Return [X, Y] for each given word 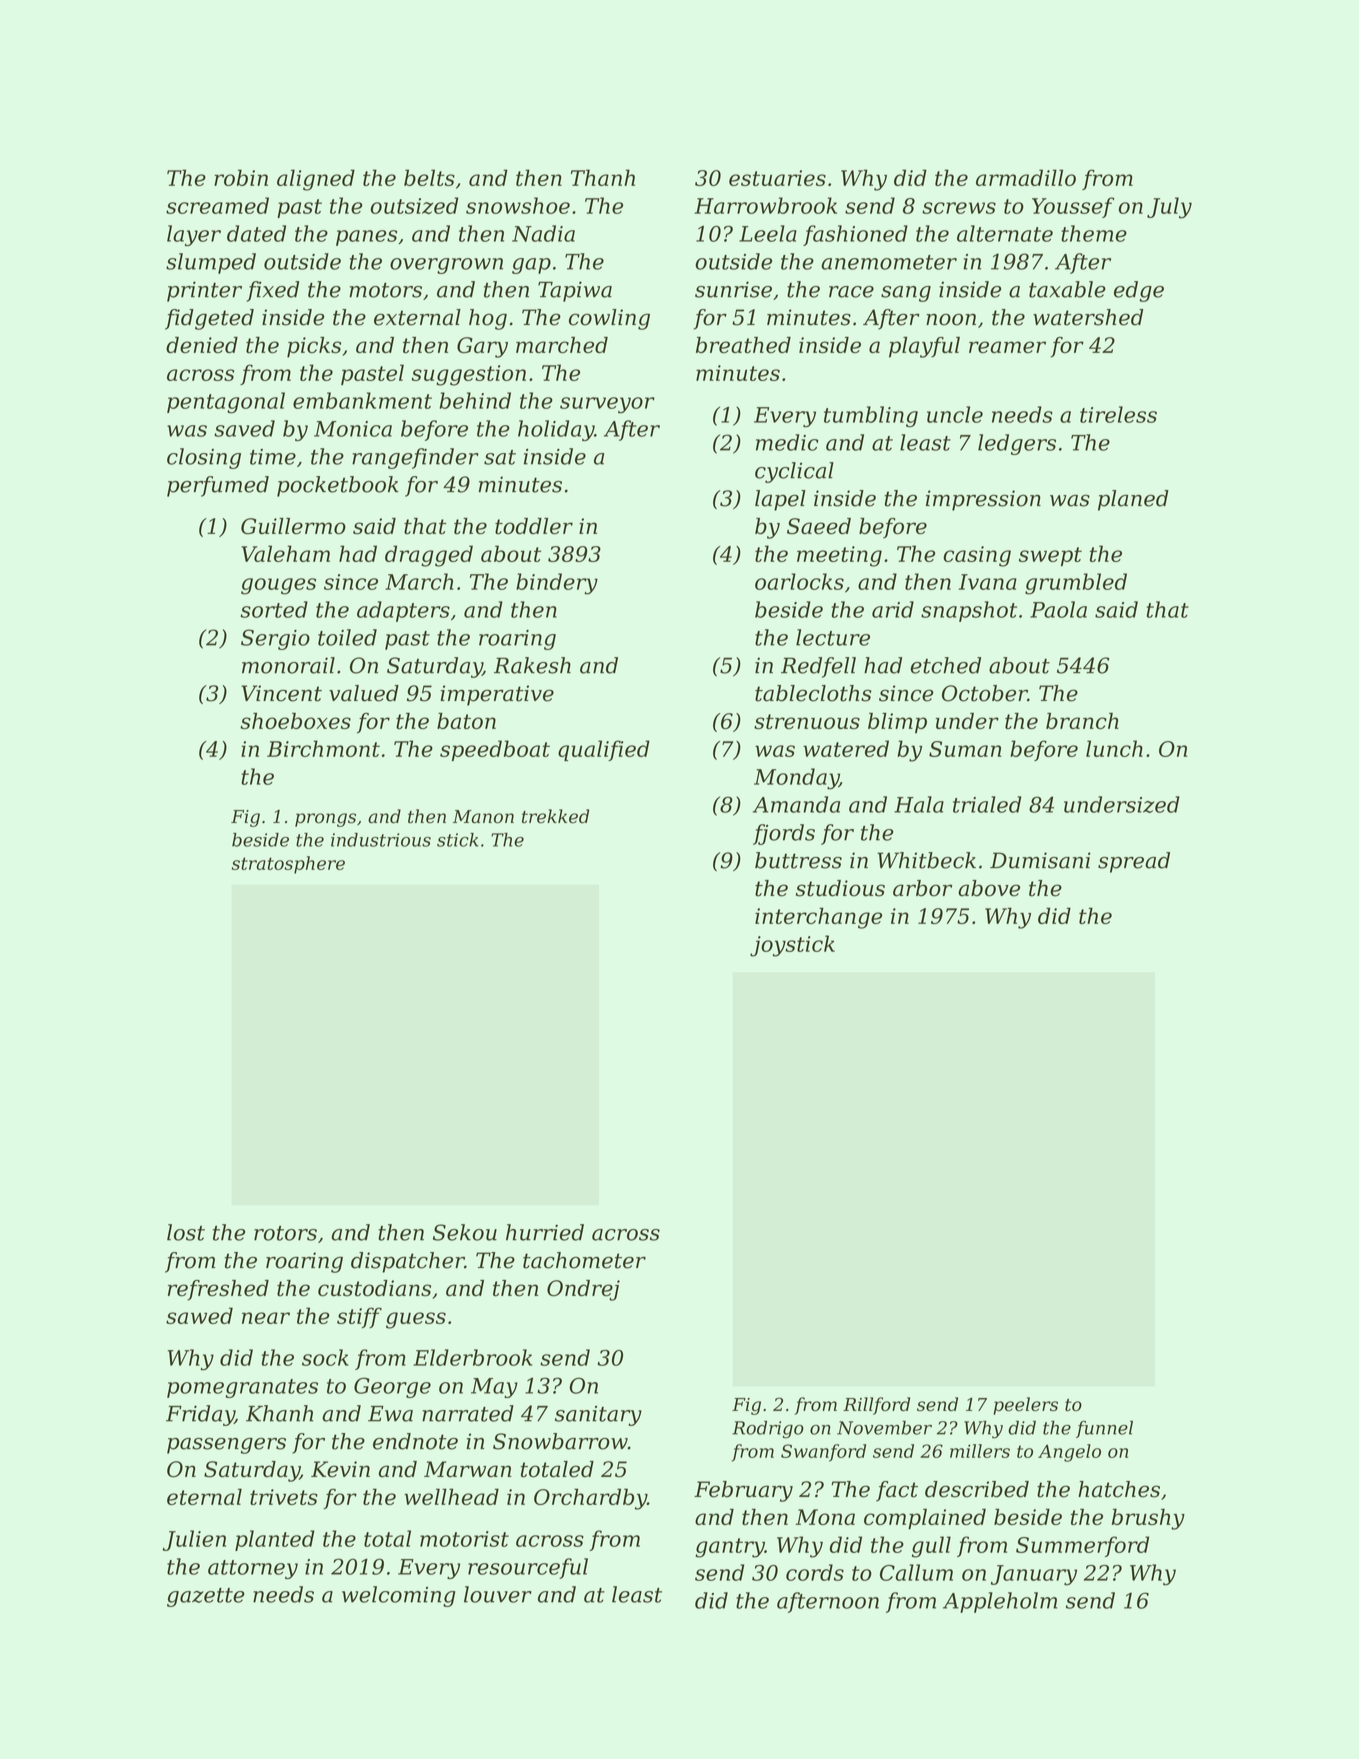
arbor [922, 888]
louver [498, 1594]
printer [204, 291]
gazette [206, 1597]
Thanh [603, 177]
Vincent [281, 693]
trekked [555, 816]
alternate [1005, 233]
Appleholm [1000, 1602]
